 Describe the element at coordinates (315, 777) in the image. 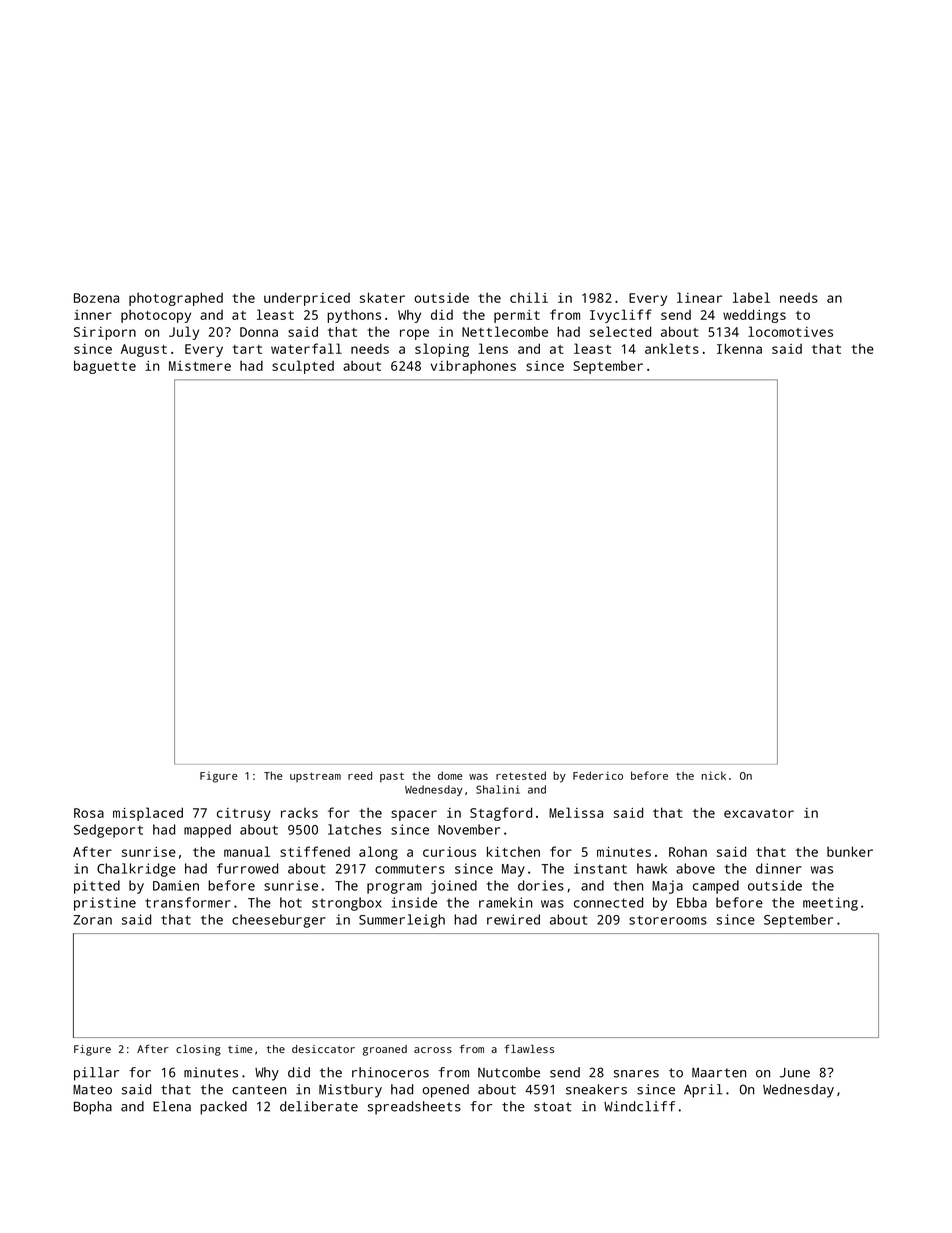

I see `upstream` at that location.
